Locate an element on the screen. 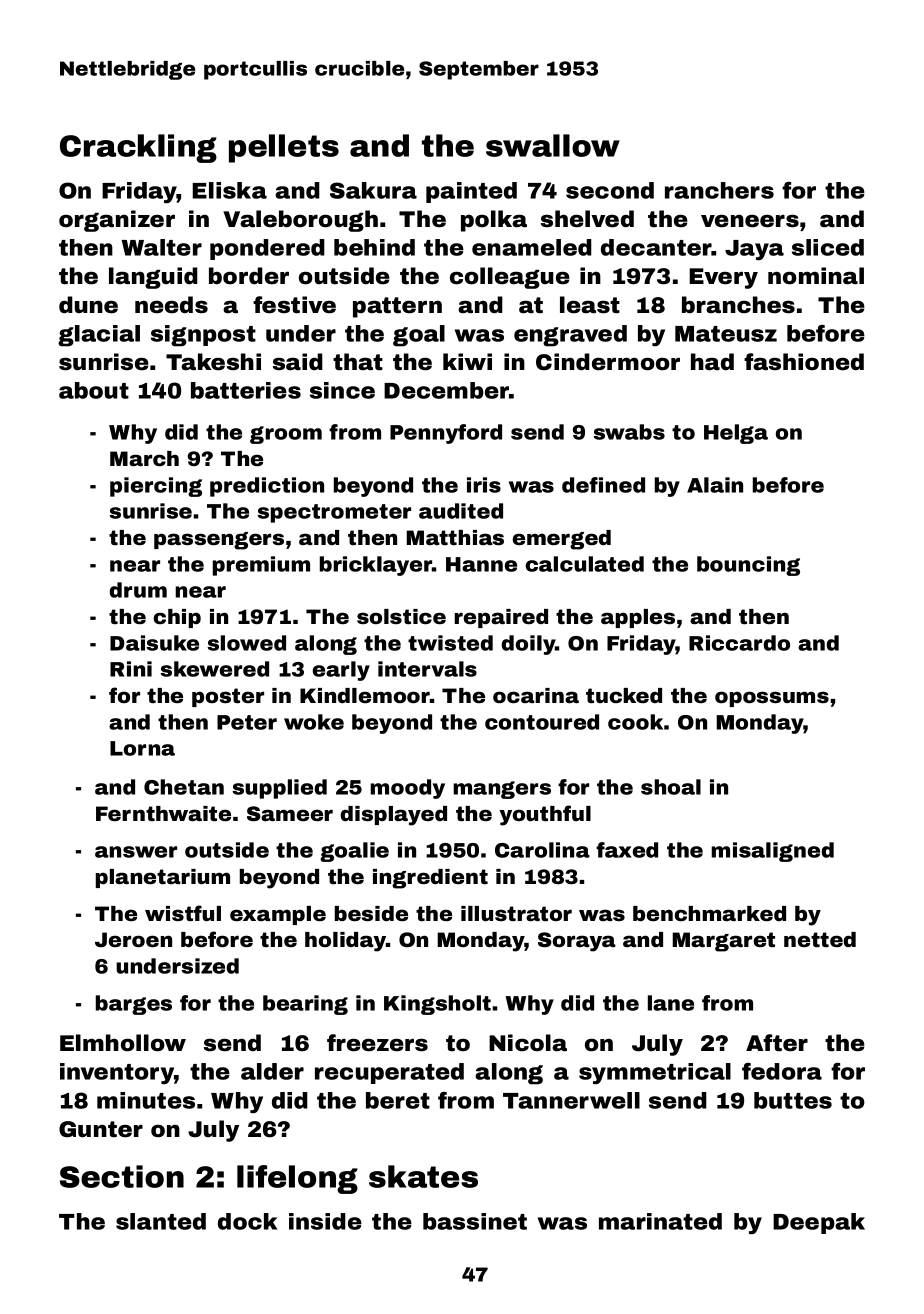  piercing is located at coordinates (156, 487).
